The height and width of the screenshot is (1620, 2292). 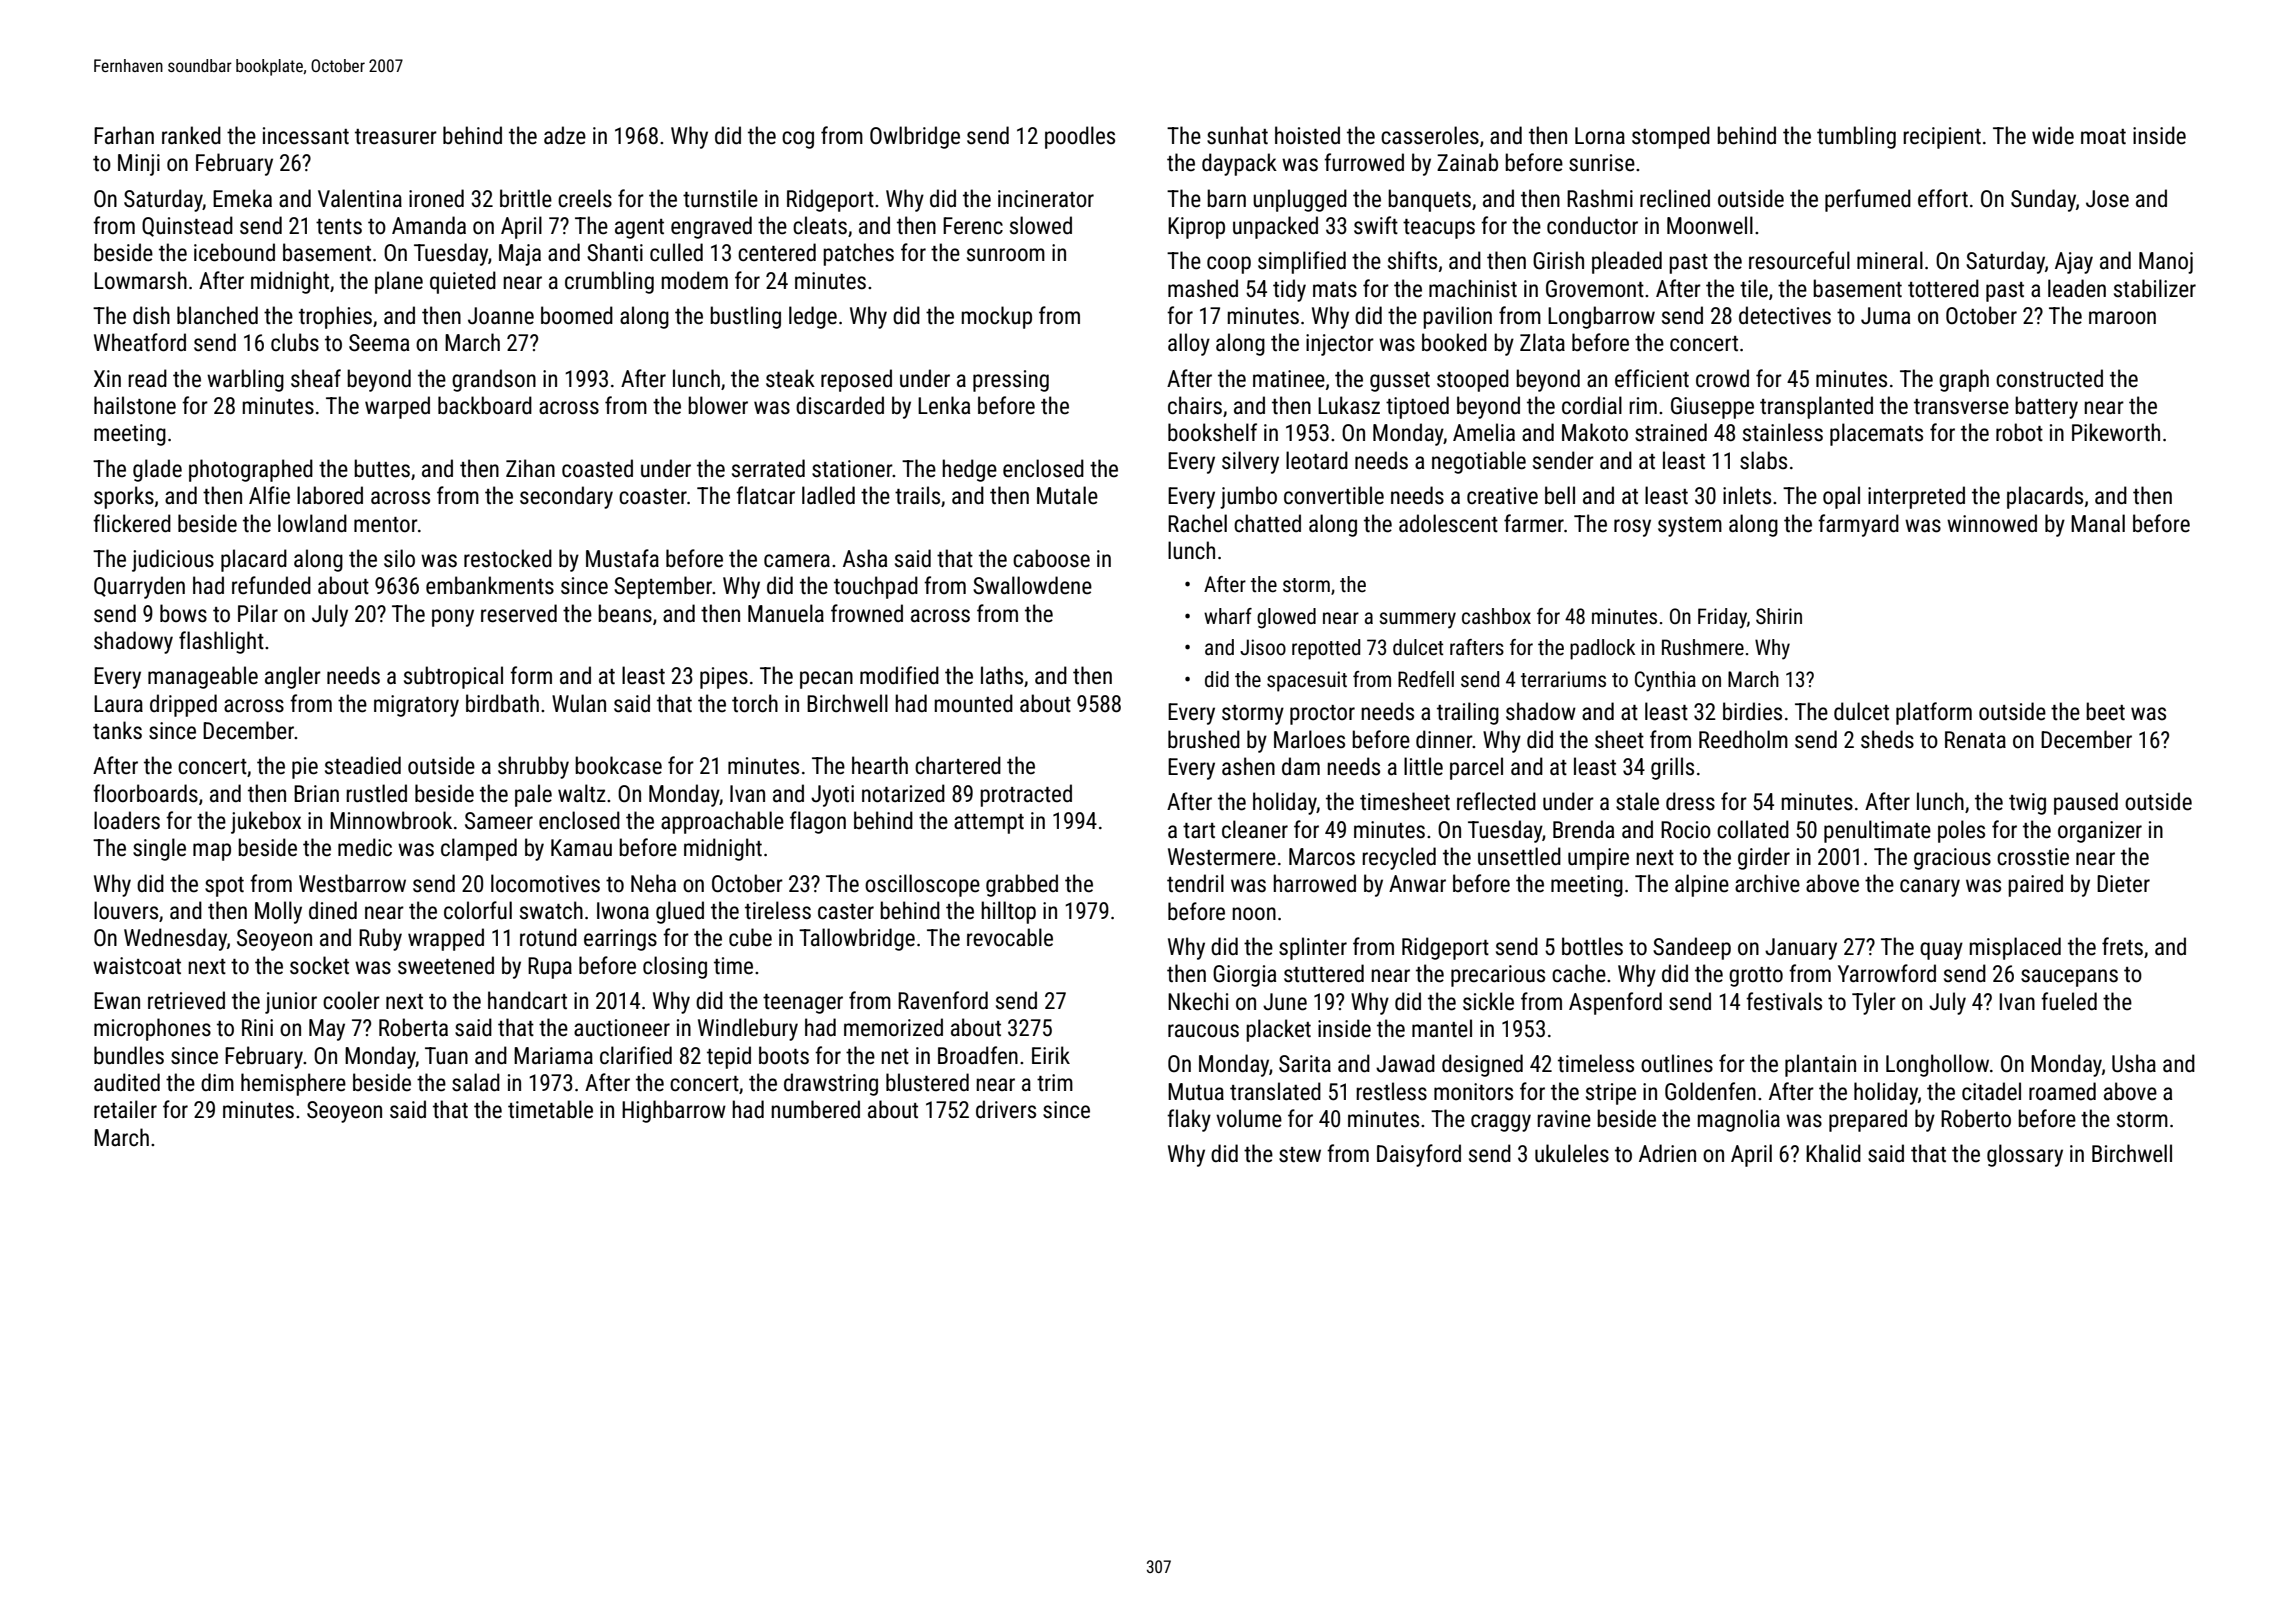 I want to click on tiptoed, so click(x=1417, y=407).
